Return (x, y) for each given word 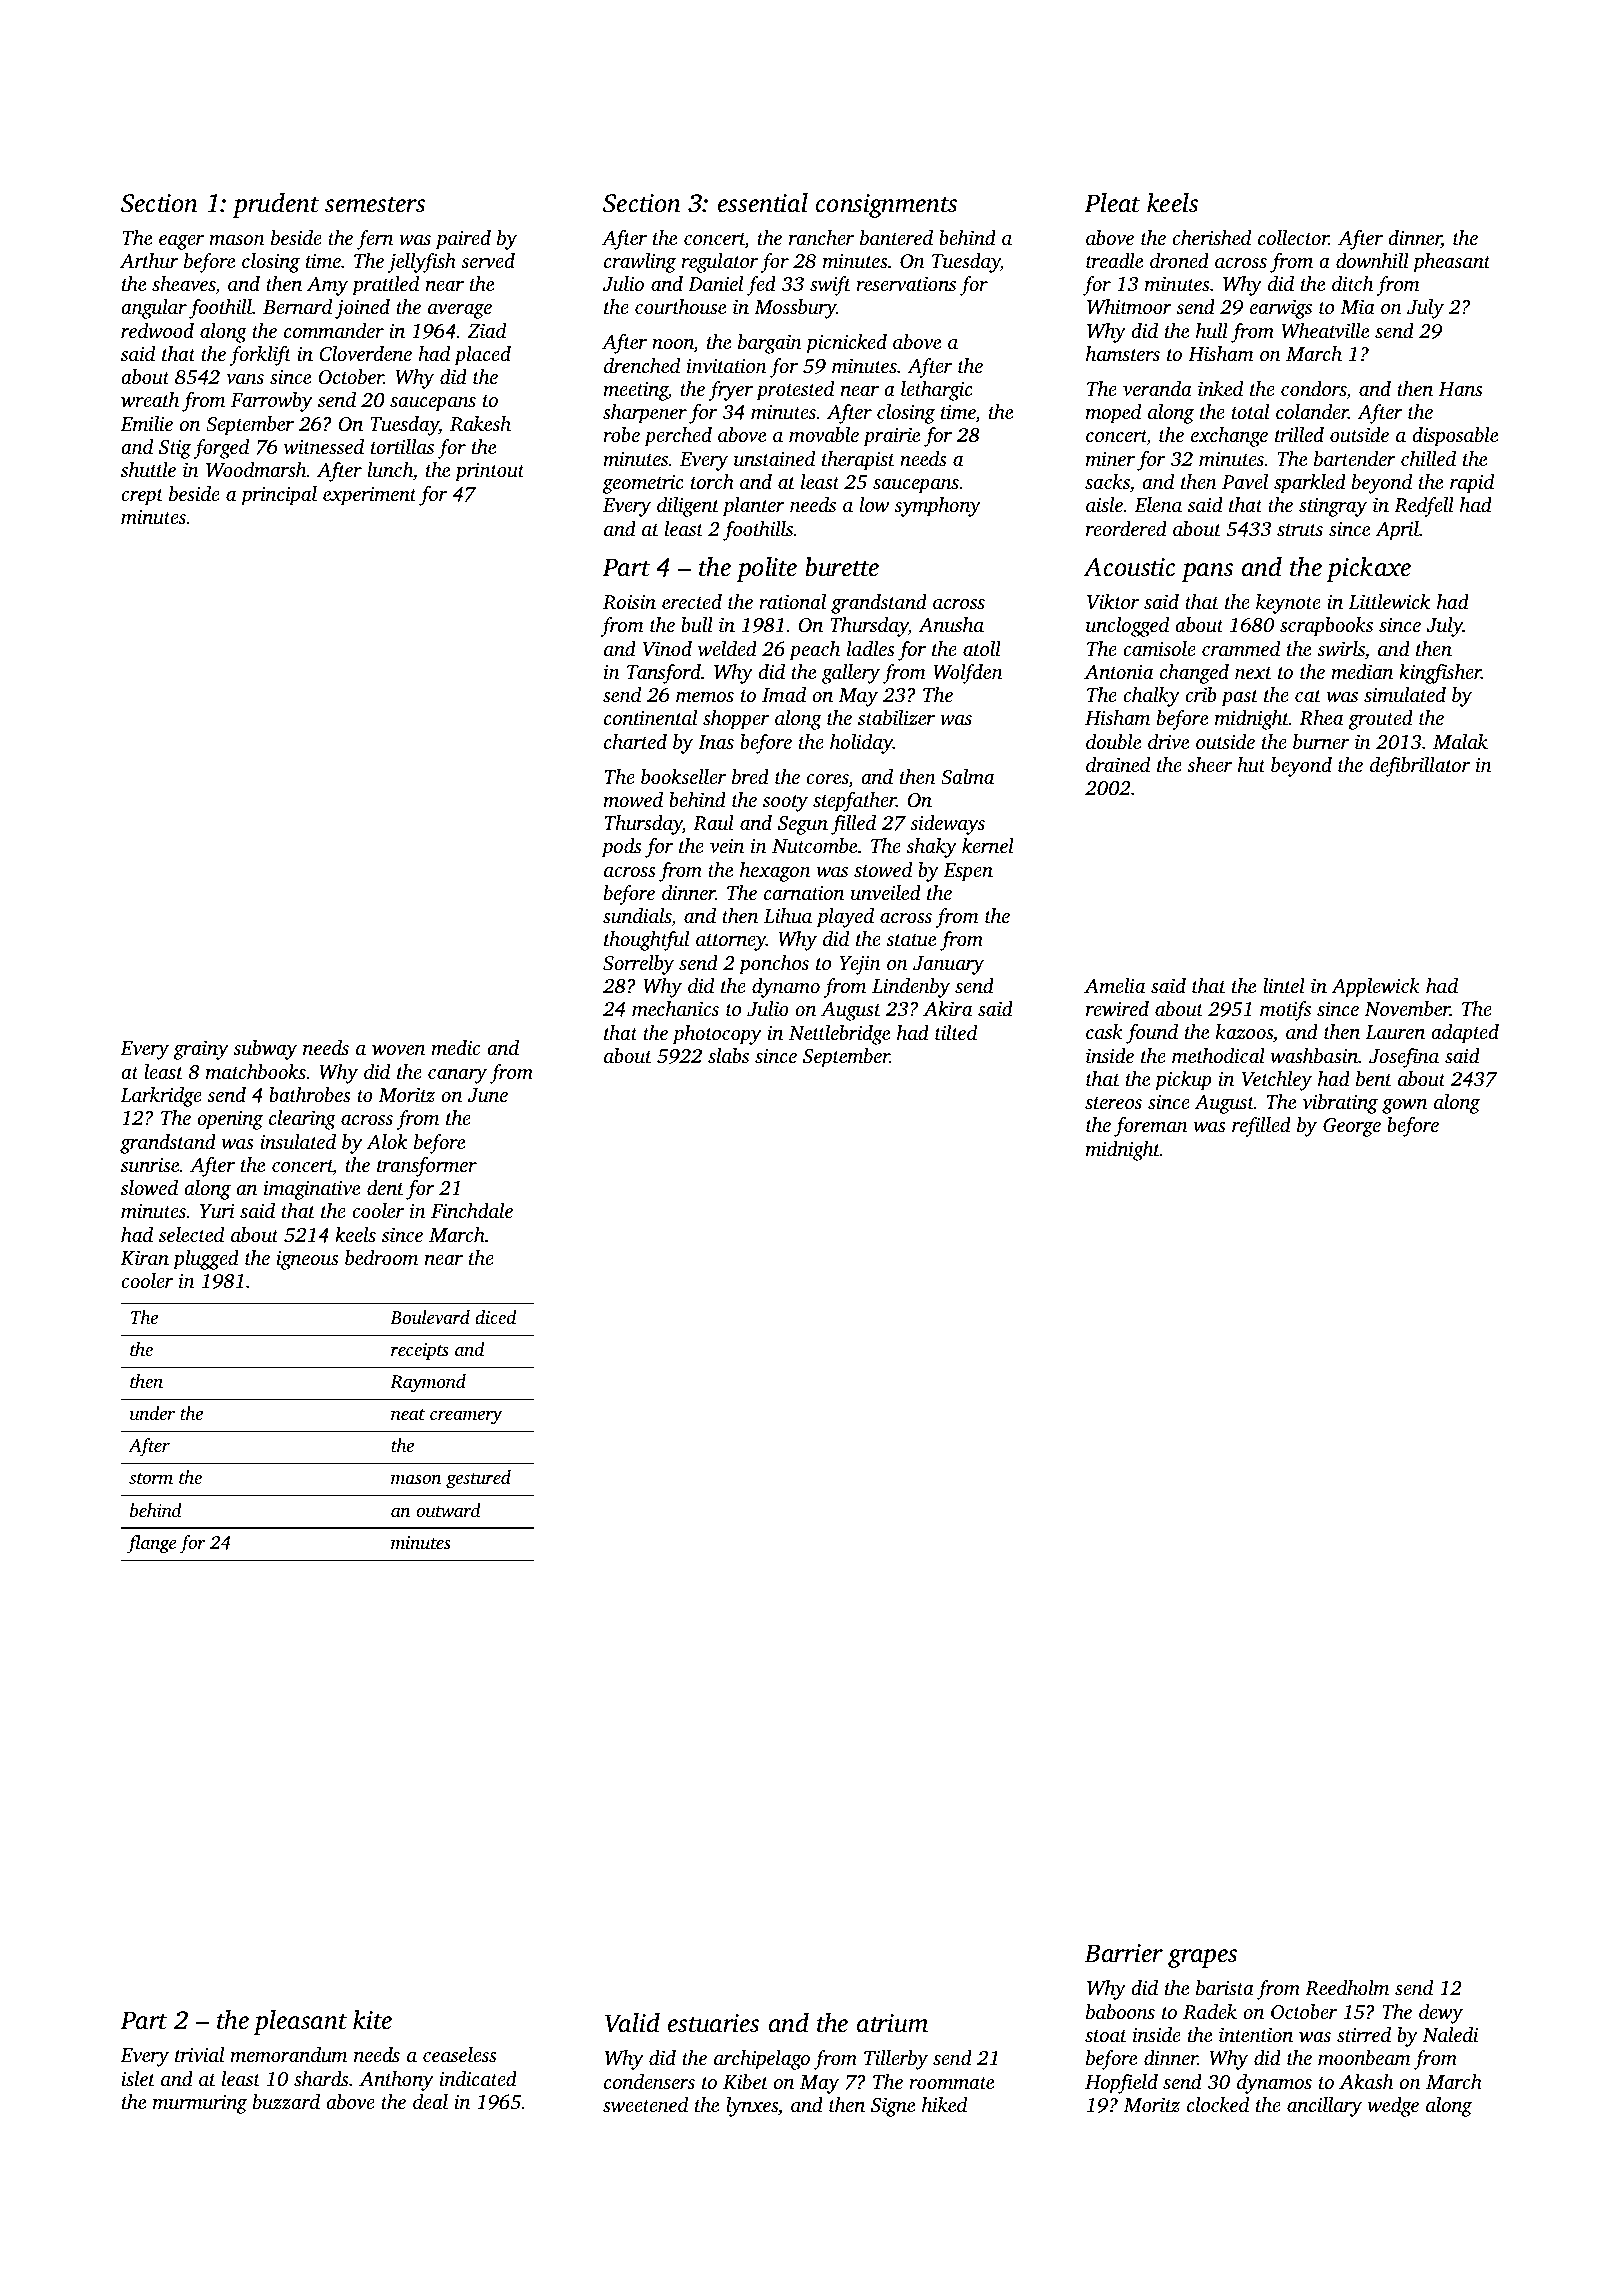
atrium (892, 2023)
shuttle (148, 469)
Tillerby (896, 2060)
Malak (1460, 741)
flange (152, 1544)
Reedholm (1347, 1988)
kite (372, 2020)
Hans (1460, 389)
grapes (1202, 1958)
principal (279, 496)
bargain (770, 344)
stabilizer (896, 718)
